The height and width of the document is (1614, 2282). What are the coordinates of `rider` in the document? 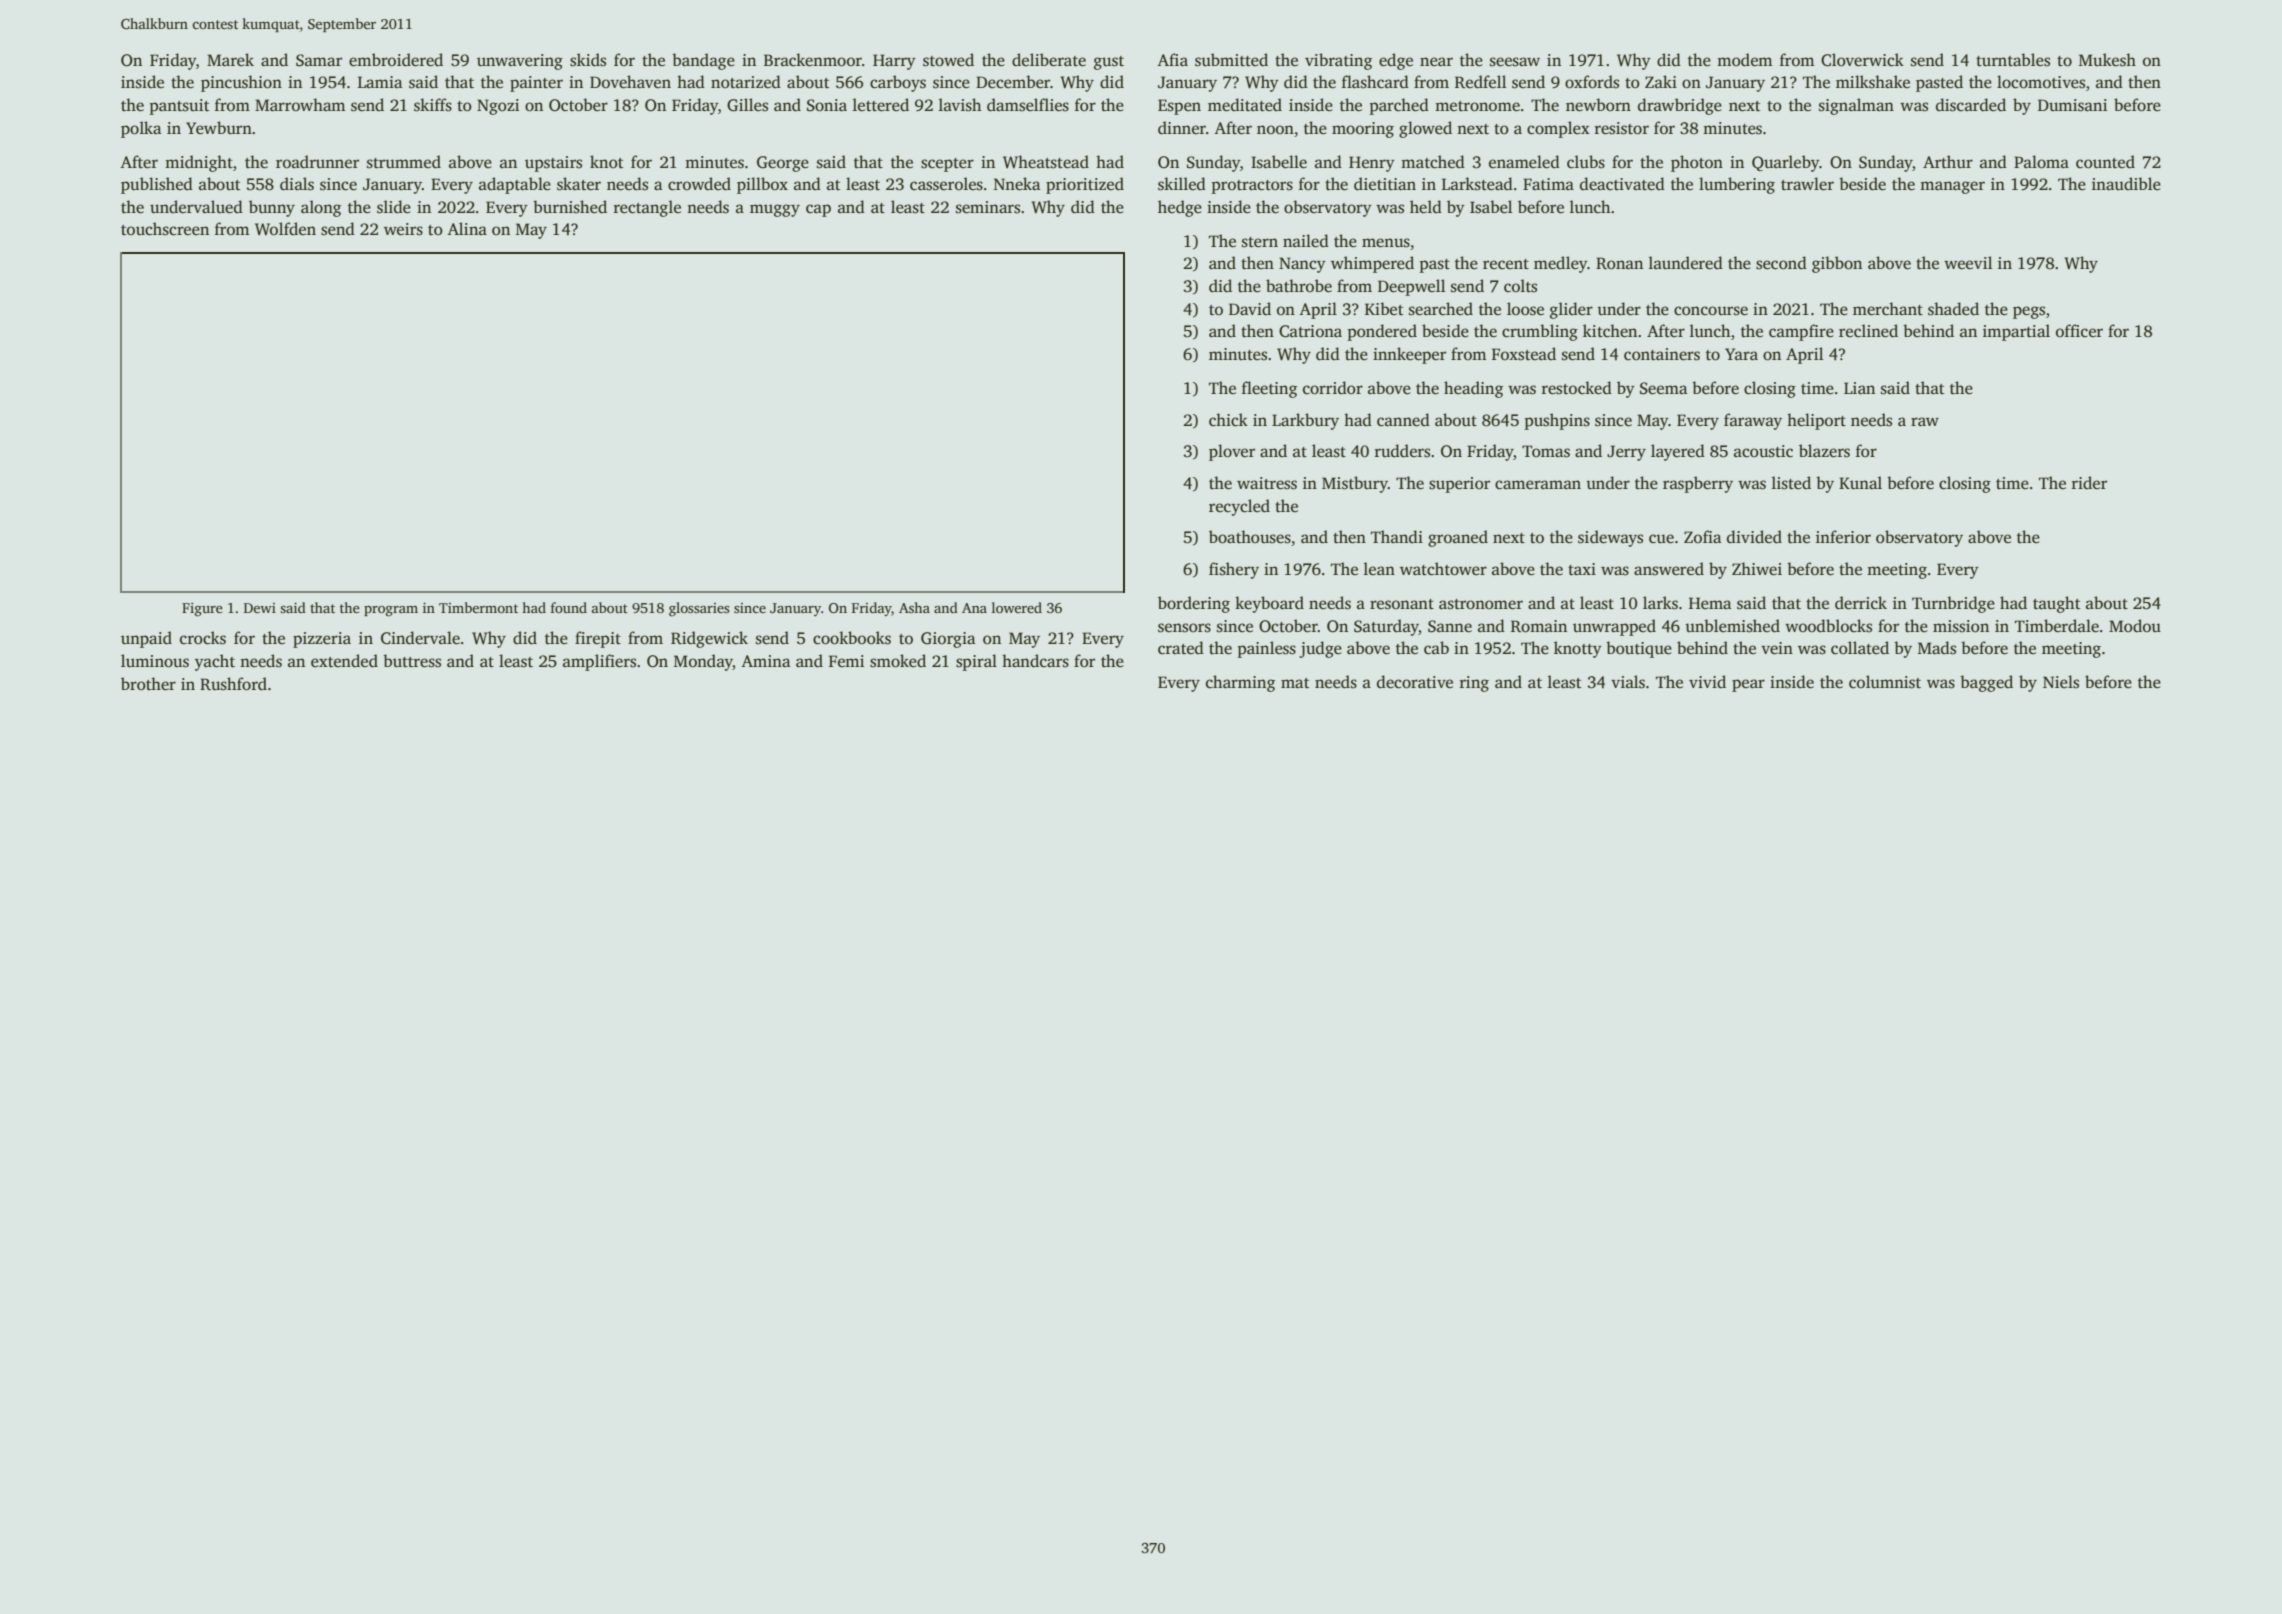 It's located at (2089, 482).
